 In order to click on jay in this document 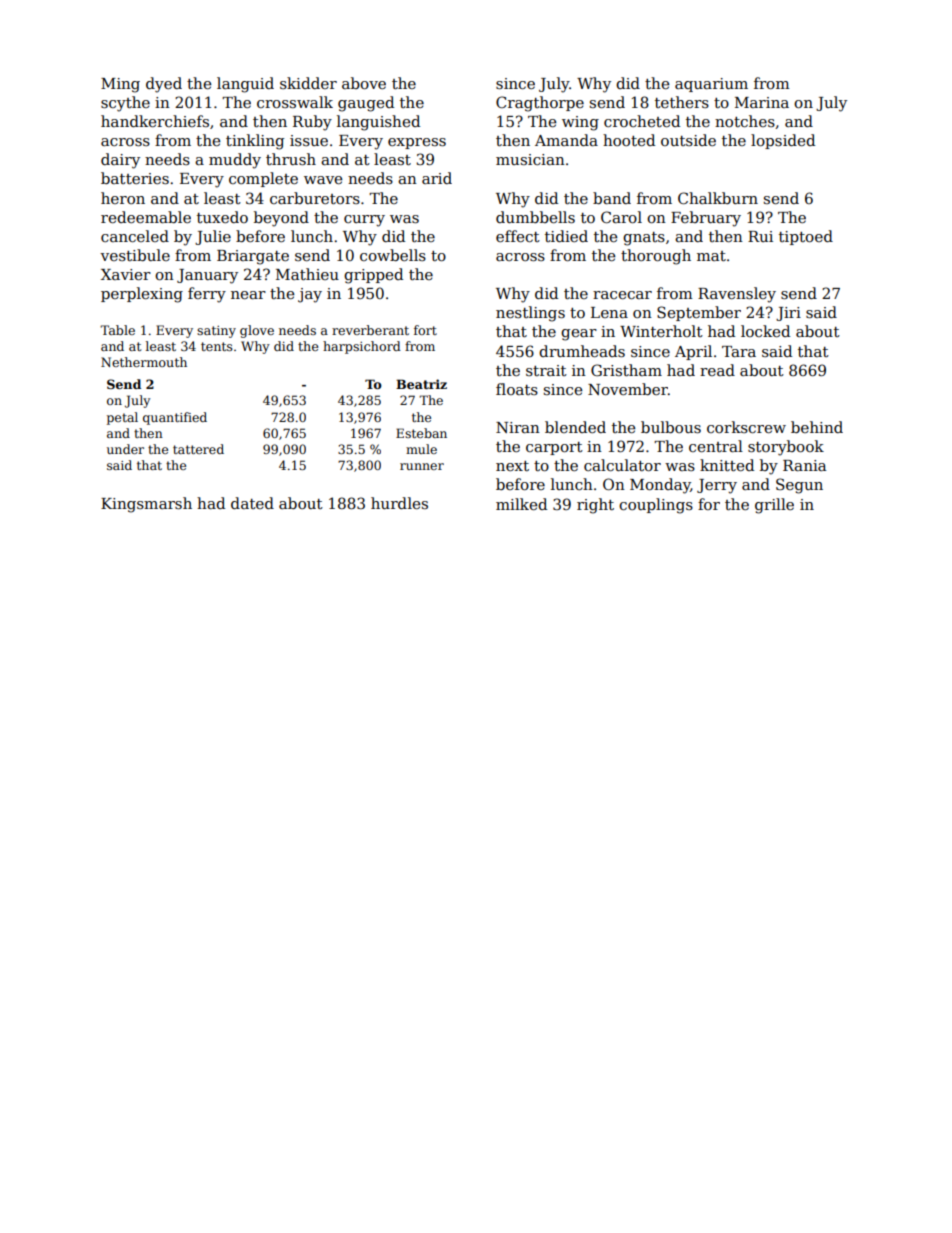, I will do `click(310, 295)`.
